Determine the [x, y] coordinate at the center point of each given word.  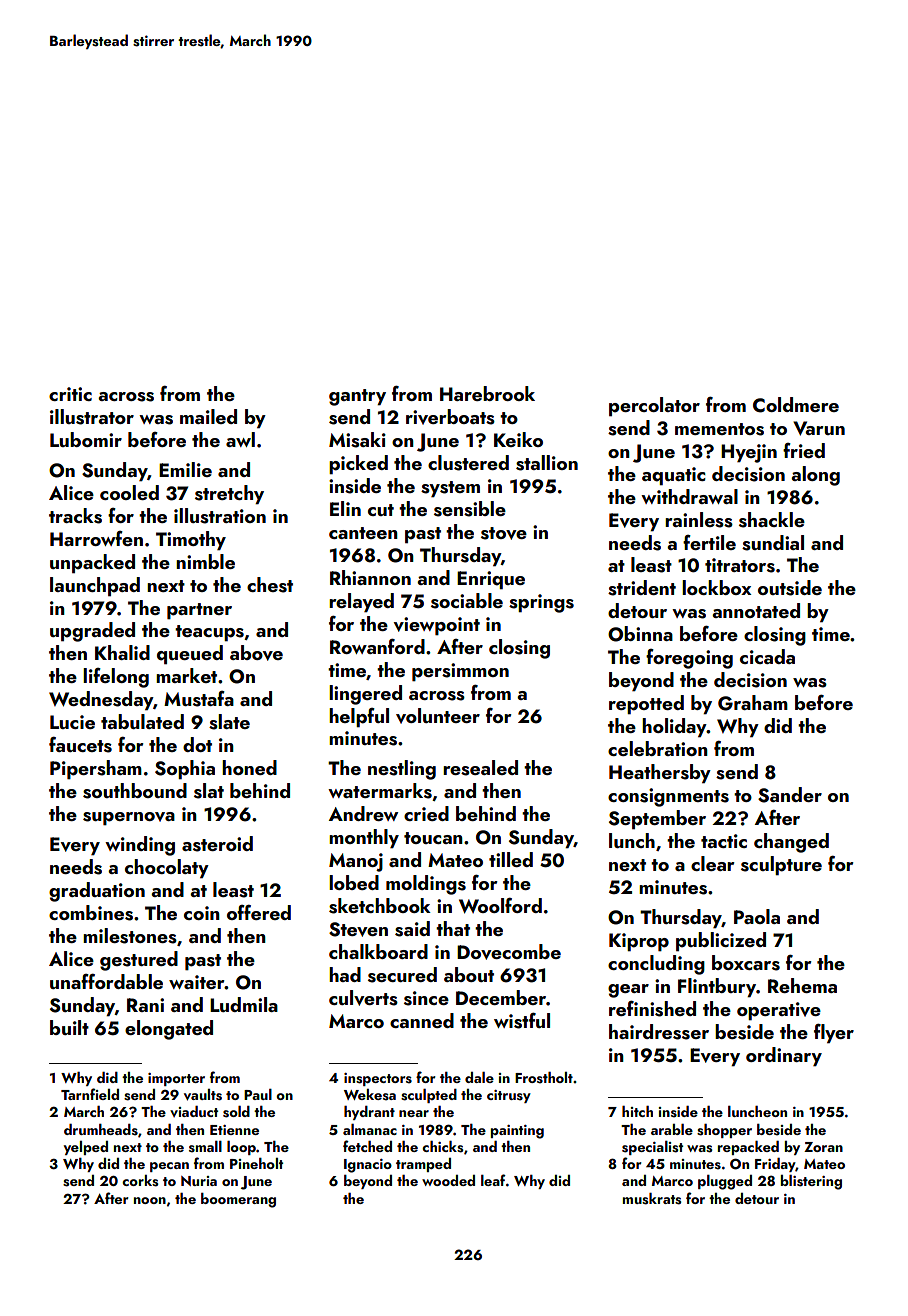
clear [713, 863]
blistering [811, 1182]
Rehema [802, 985]
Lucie [72, 722]
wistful [522, 1021]
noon [150, 1200]
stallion [547, 463]
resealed [480, 768]
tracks [75, 516]
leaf [493, 1180]
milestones [130, 936]
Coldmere [796, 405]
